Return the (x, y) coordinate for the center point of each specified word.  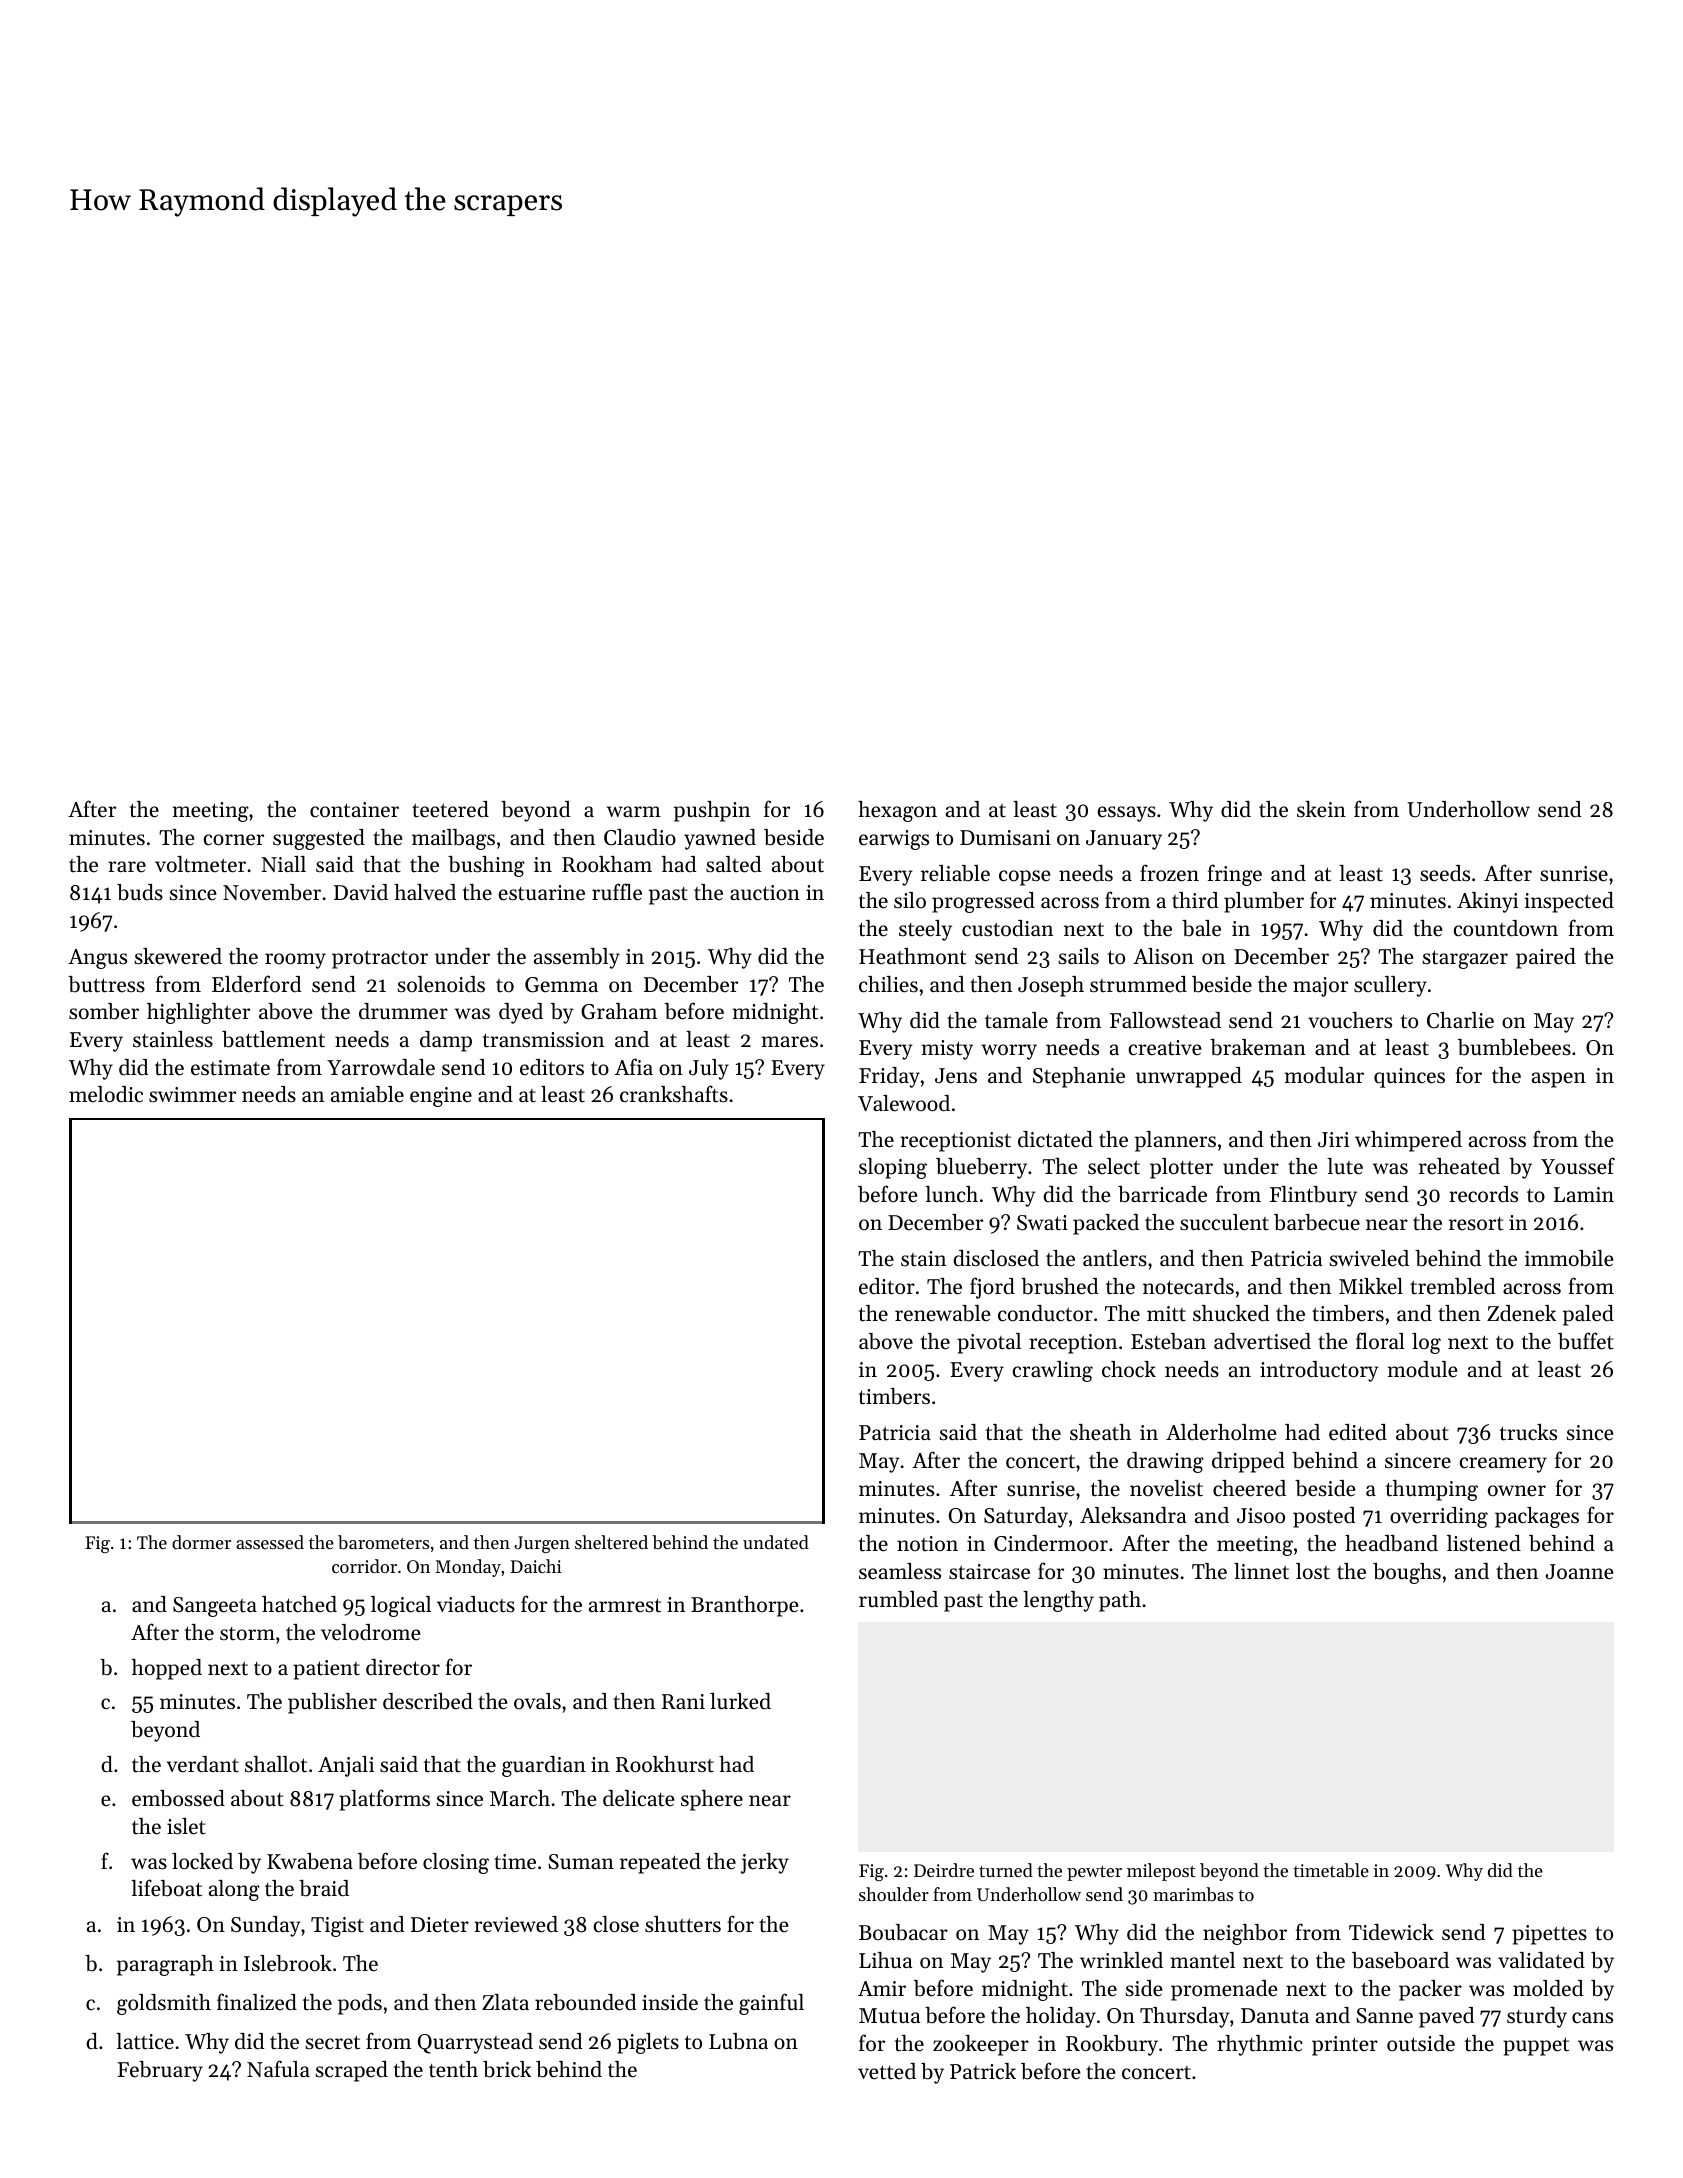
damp (446, 1041)
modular (1324, 1075)
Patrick (983, 2071)
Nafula (278, 2068)
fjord (992, 1288)
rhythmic (1260, 2045)
